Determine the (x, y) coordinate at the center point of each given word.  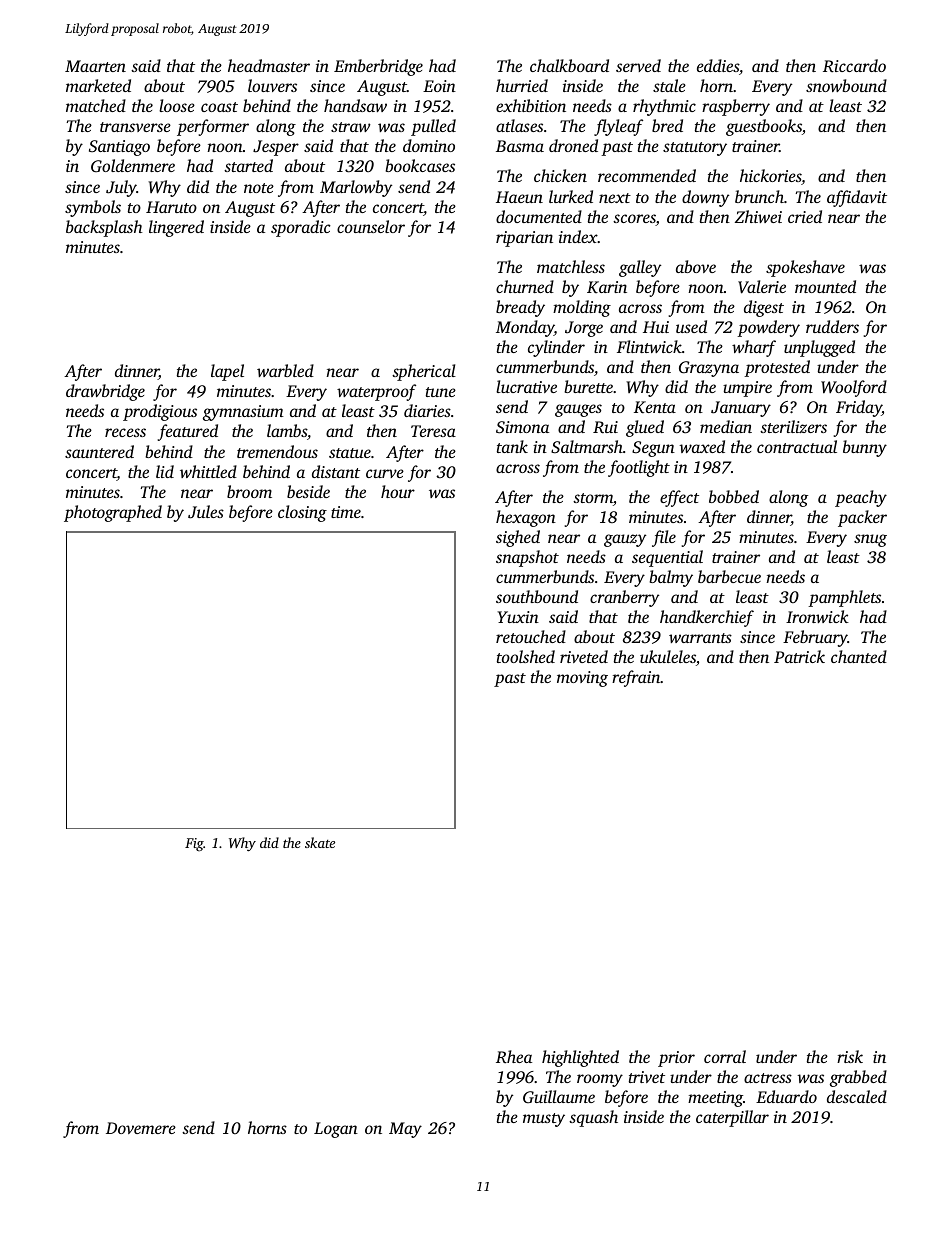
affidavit (857, 198)
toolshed (526, 656)
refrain (636, 678)
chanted (859, 656)
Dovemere (141, 1128)
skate (320, 842)
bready (520, 308)
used (691, 326)
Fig (194, 844)
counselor (371, 226)
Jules (206, 512)
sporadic (301, 228)
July (121, 188)
